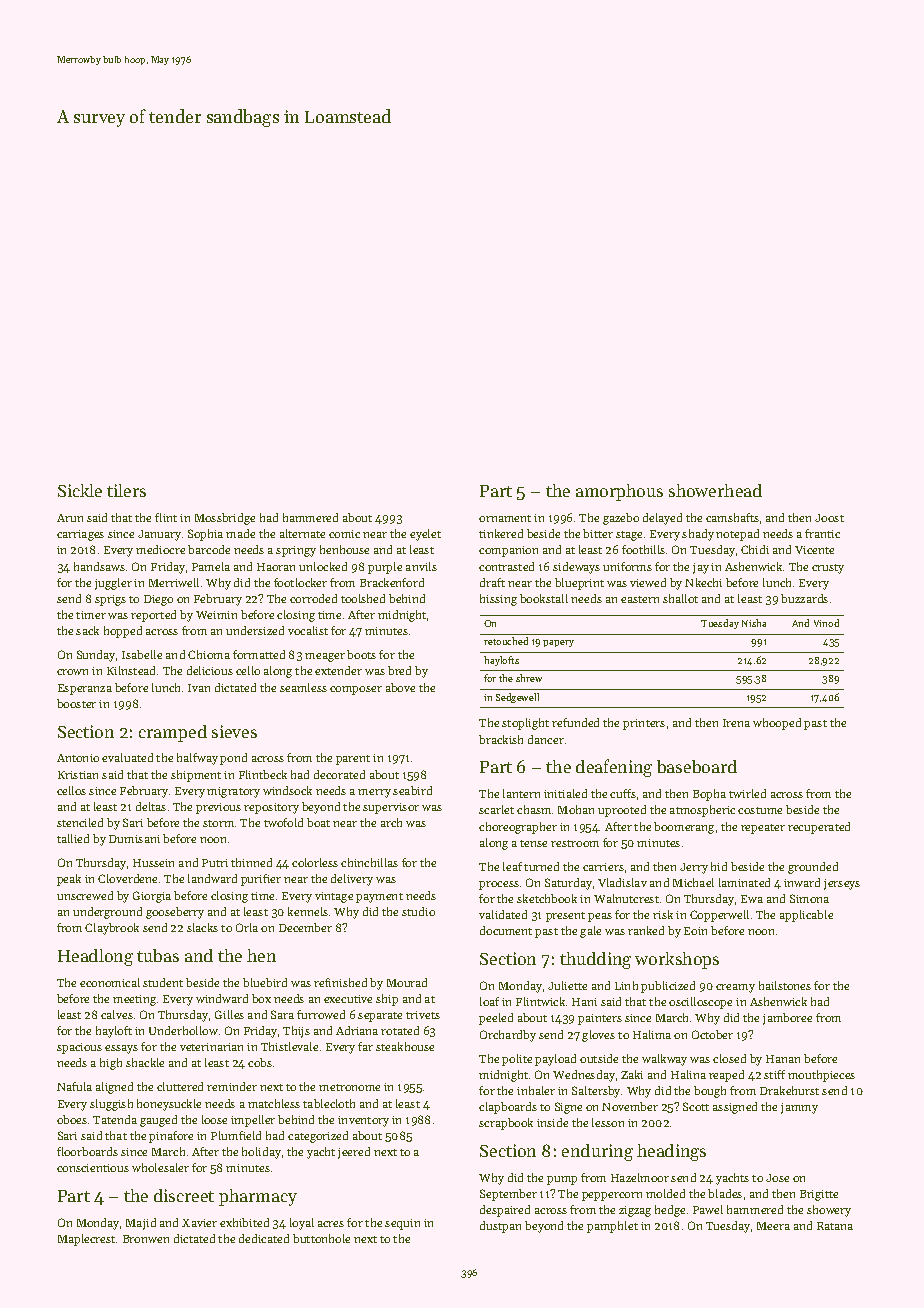 Image resolution: width=924 pixels, height=1308 pixels. Describe the element at coordinates (99, 566) in the document. I see `handsaws` at that location.
